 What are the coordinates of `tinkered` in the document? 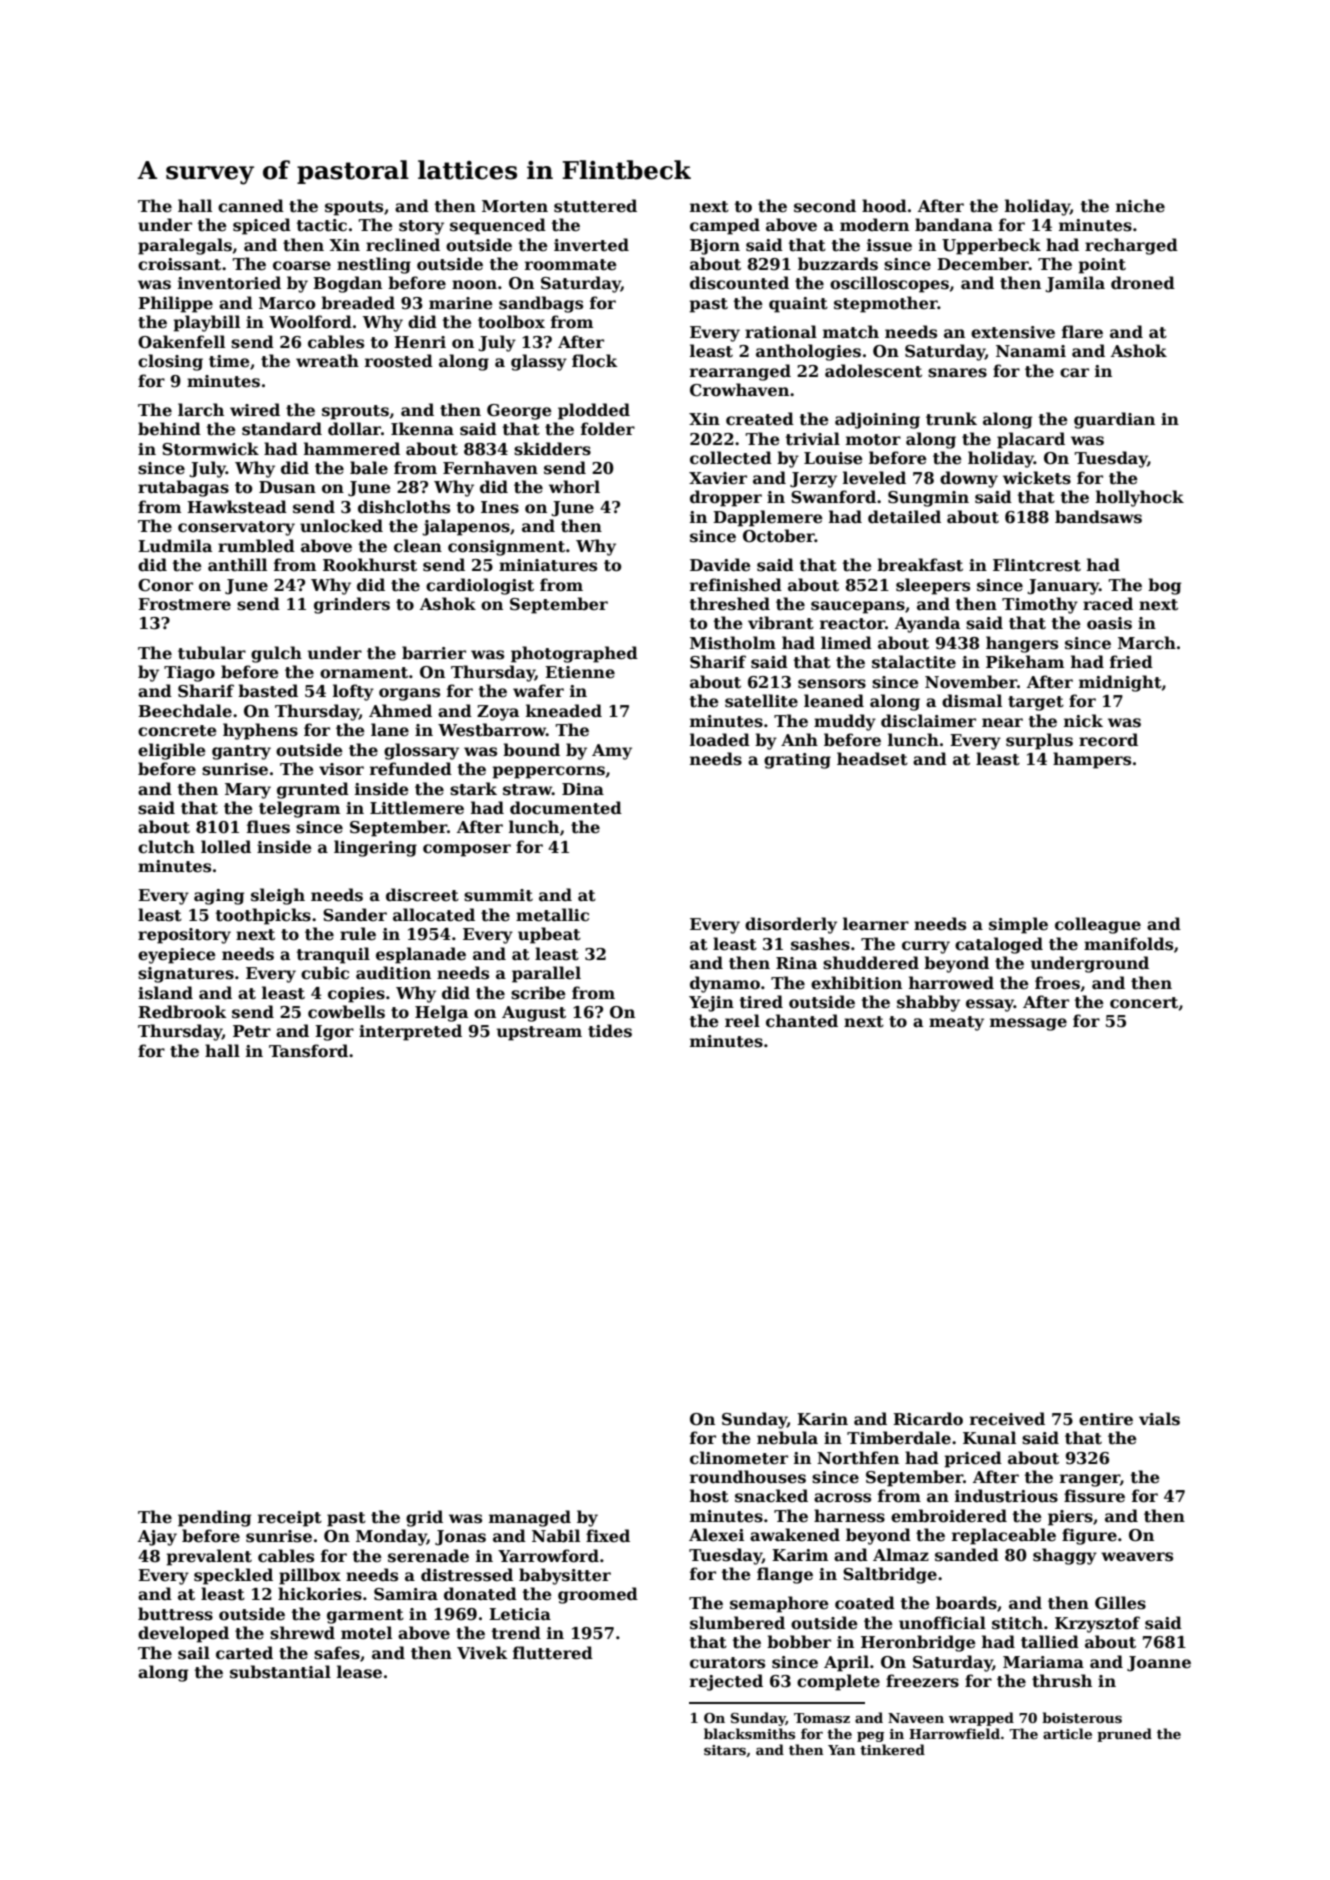 It's located at (892, 1749).
